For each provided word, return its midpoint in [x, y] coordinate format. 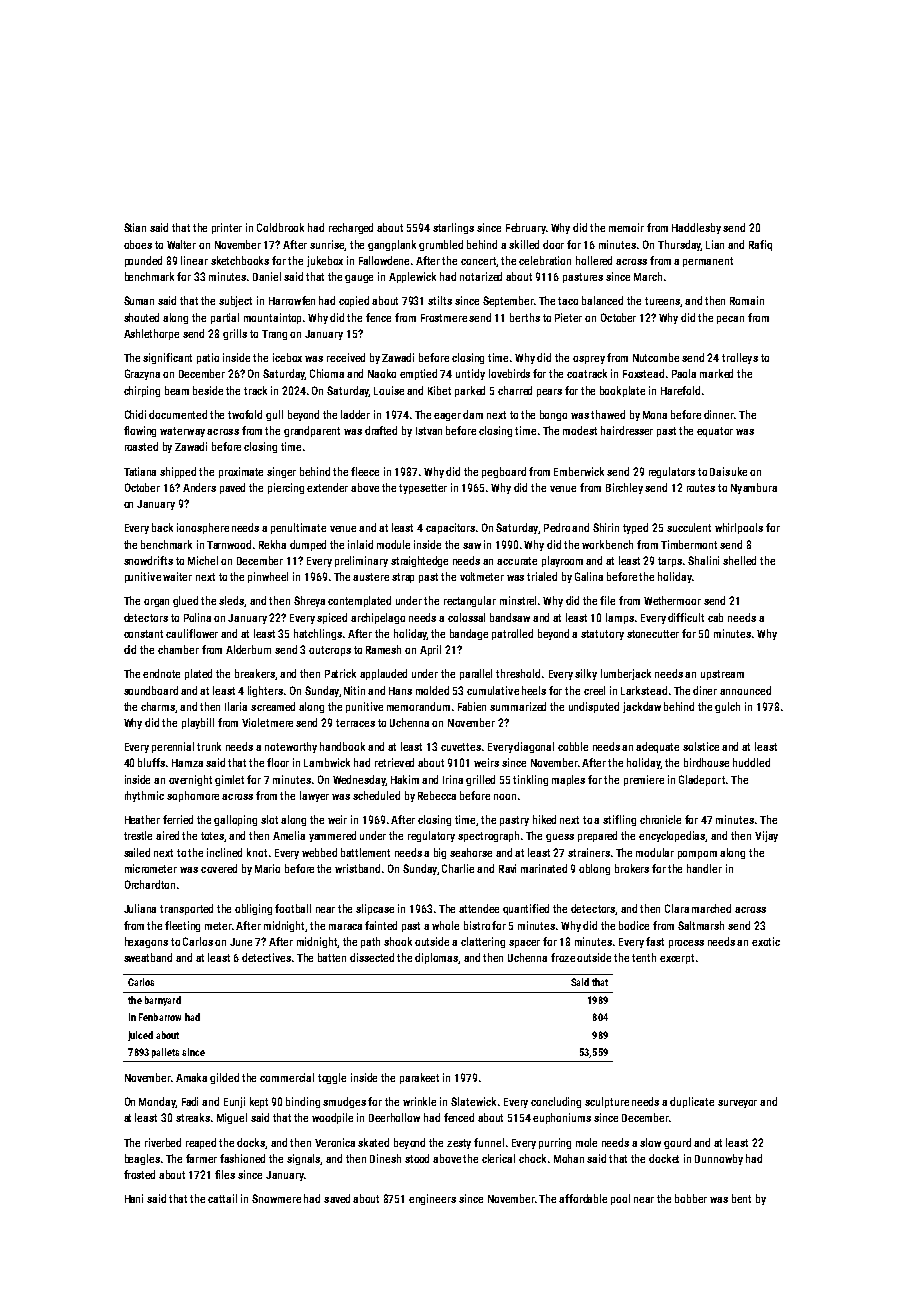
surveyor [737, 1104]
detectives [266, 957]
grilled [480, 780]
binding [303, 1102]
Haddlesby [696, 228]
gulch [727, 707]
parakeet [419, 1078]
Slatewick [473, 1101]
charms [158, 707]
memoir [626, 227]
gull [274, 415]
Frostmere [444, 318]
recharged [351, 228]
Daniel [267, 276]
